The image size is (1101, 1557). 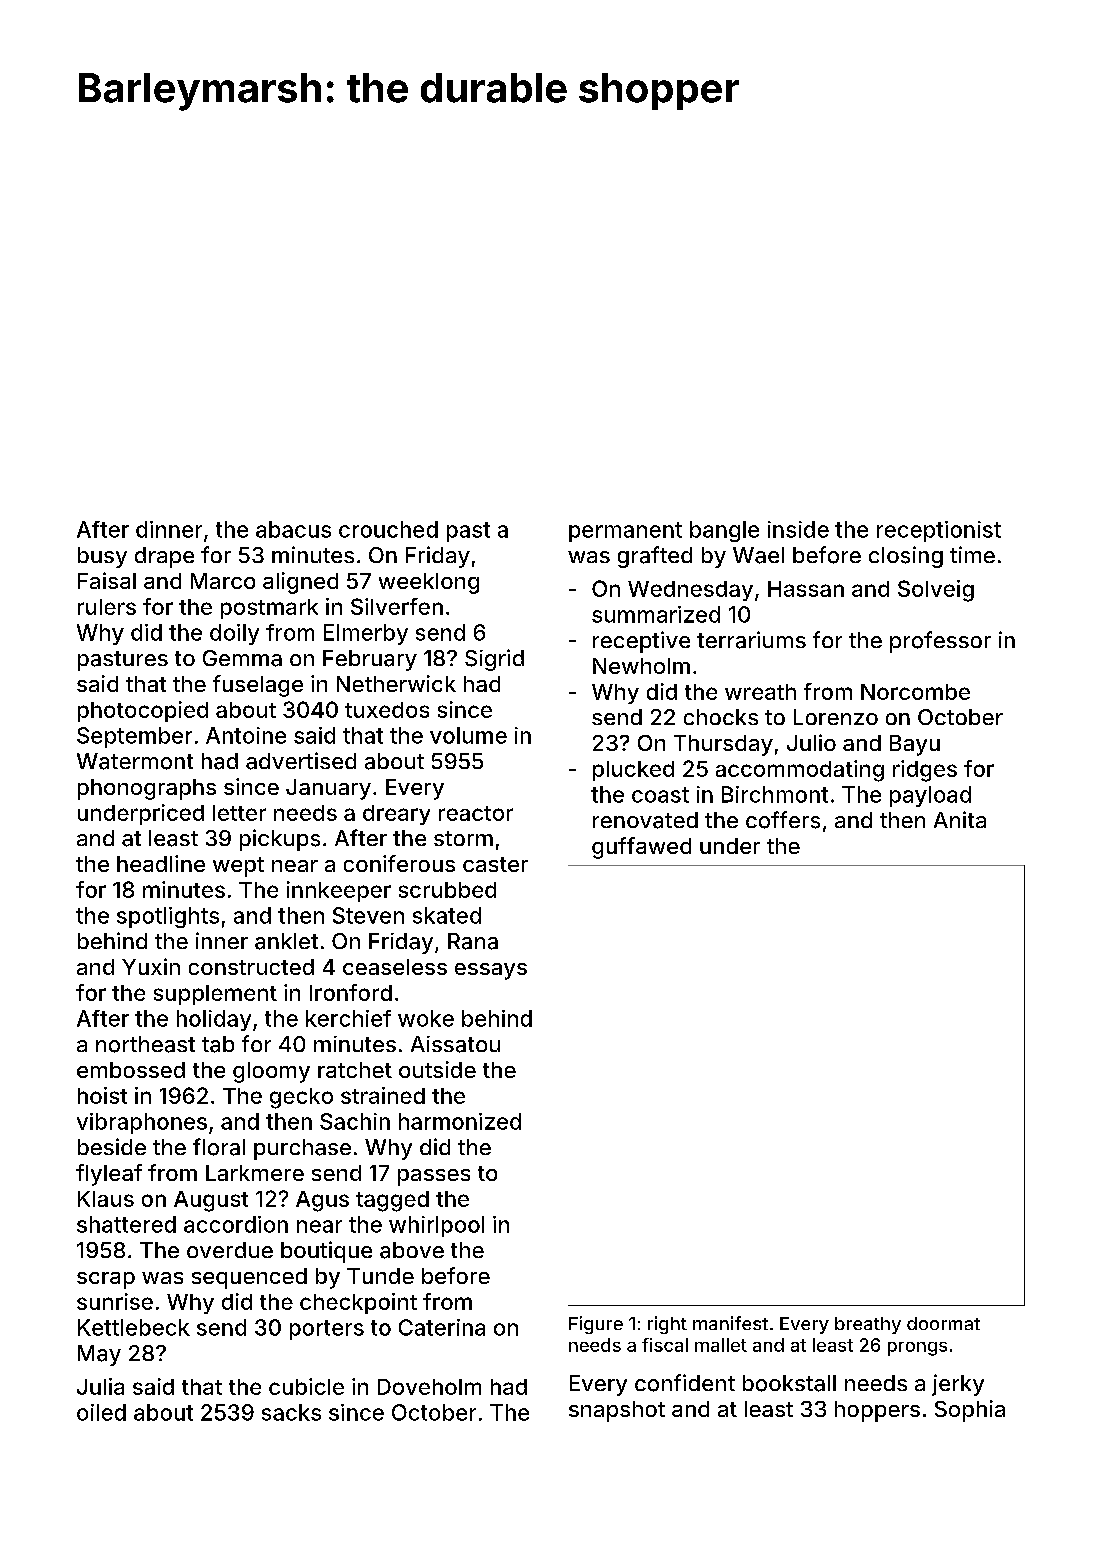 What do you see at coordinates (436, 1226) in the image?
I see `whirlpool` at bounding box center [436, 1226].
